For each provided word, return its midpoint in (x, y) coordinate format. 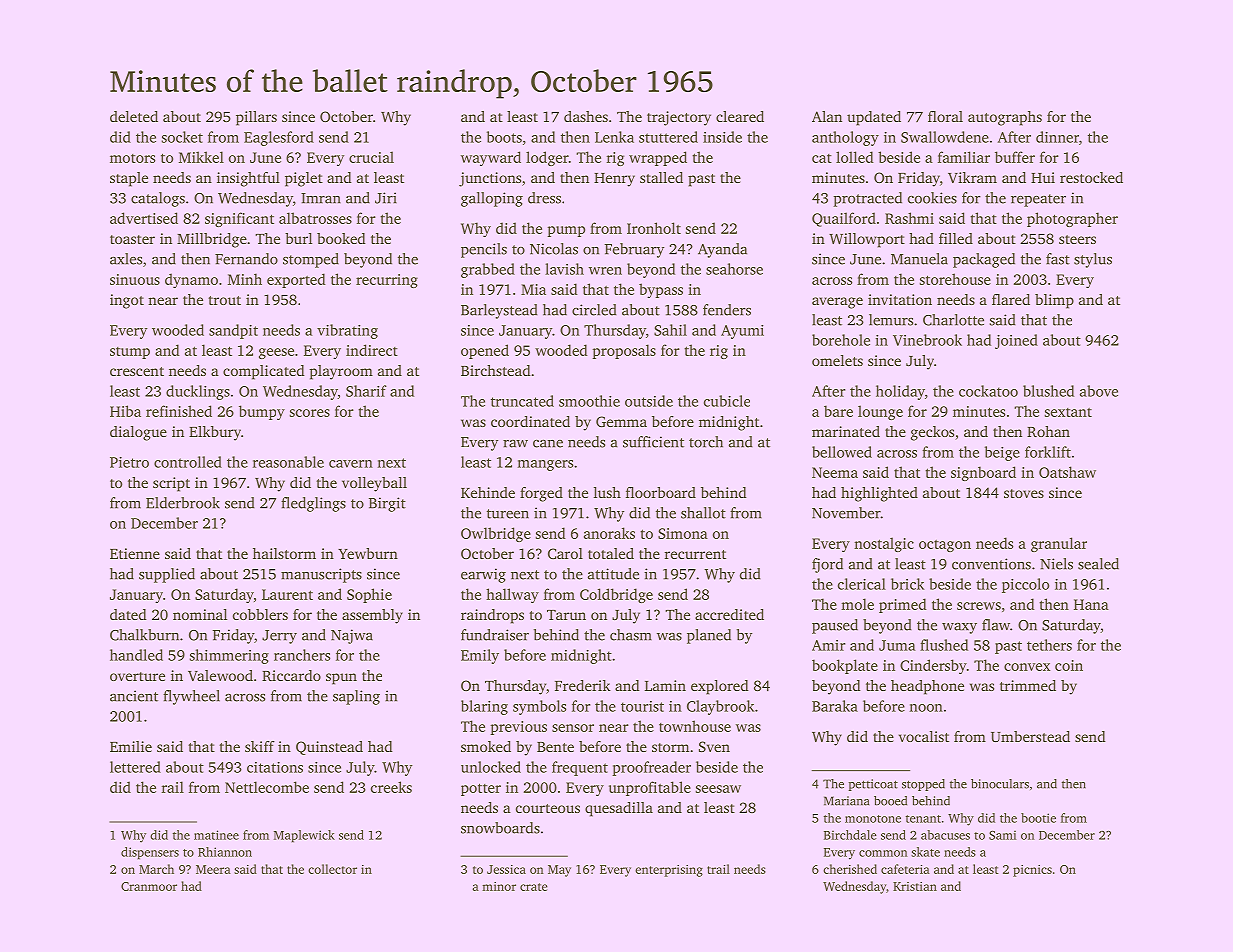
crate (533, 887)
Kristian (915, 886)
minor (499, 886)
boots (504, 137)
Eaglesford (279, 138)
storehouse (955, 279)
